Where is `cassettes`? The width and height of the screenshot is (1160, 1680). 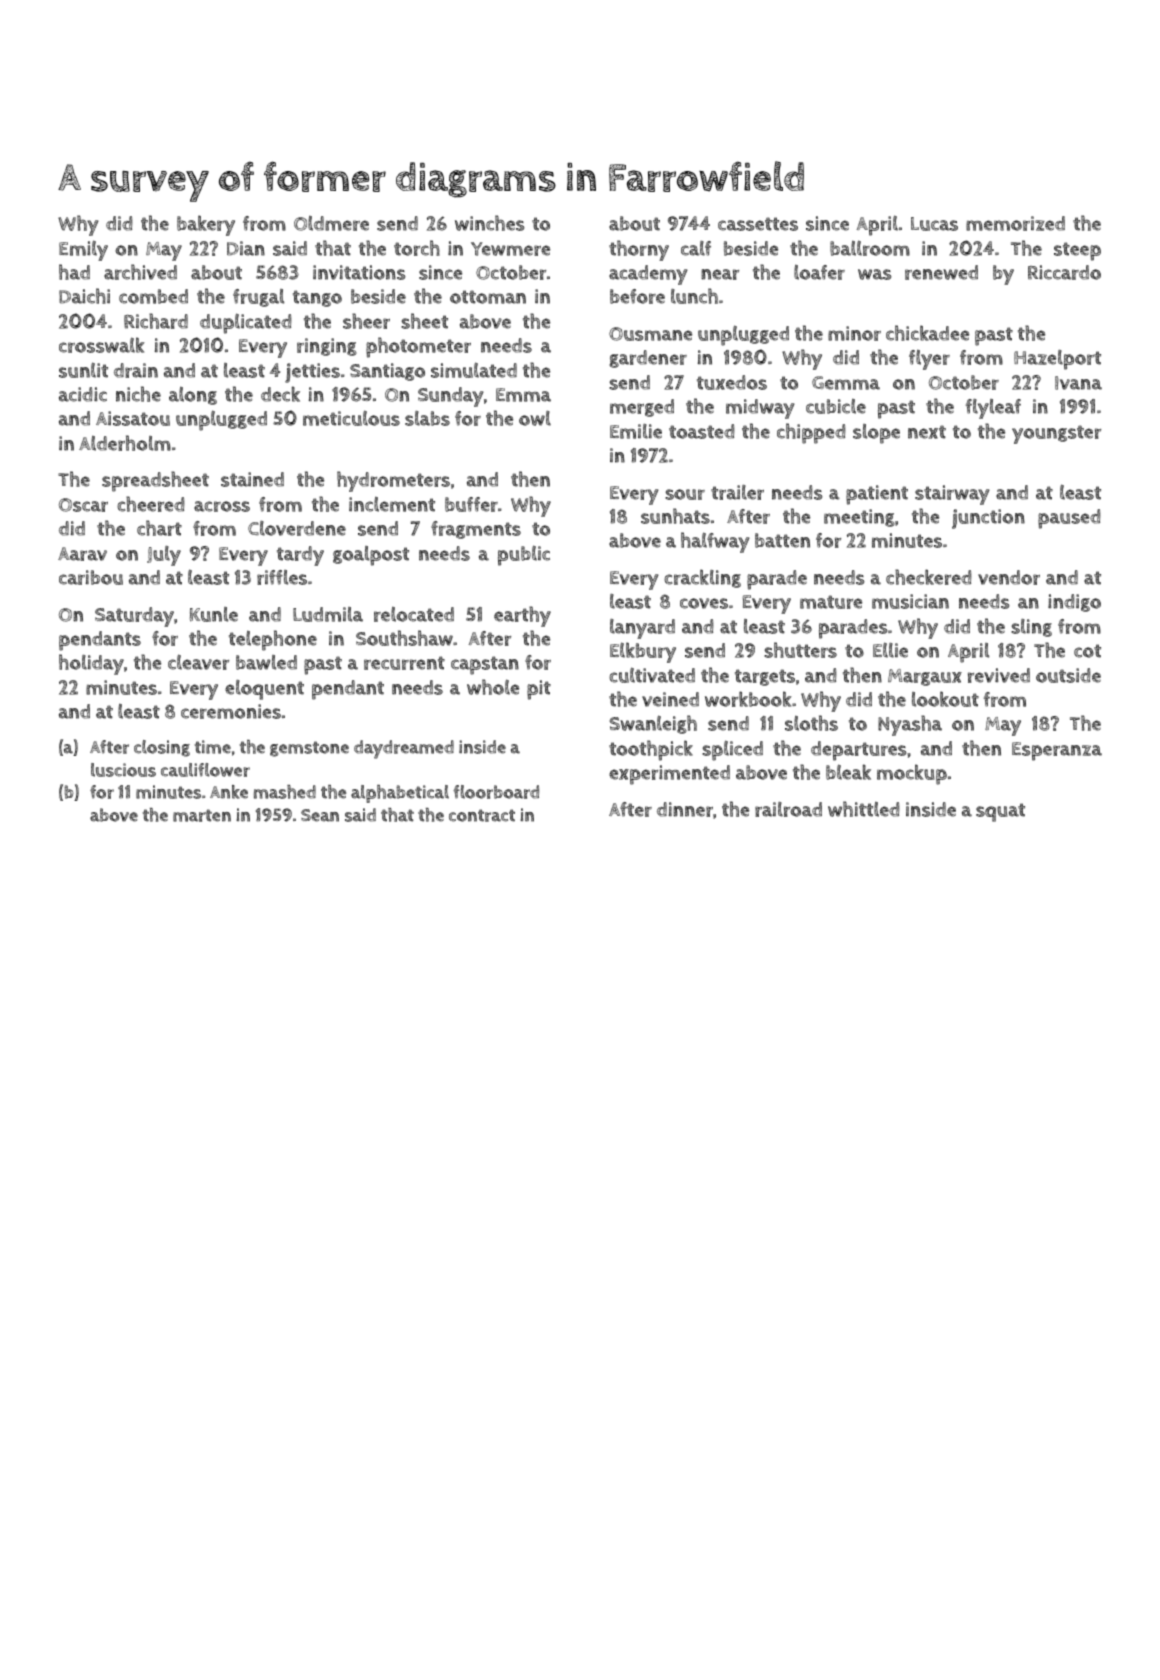 cassettes is located at coordinates (758, 224).
